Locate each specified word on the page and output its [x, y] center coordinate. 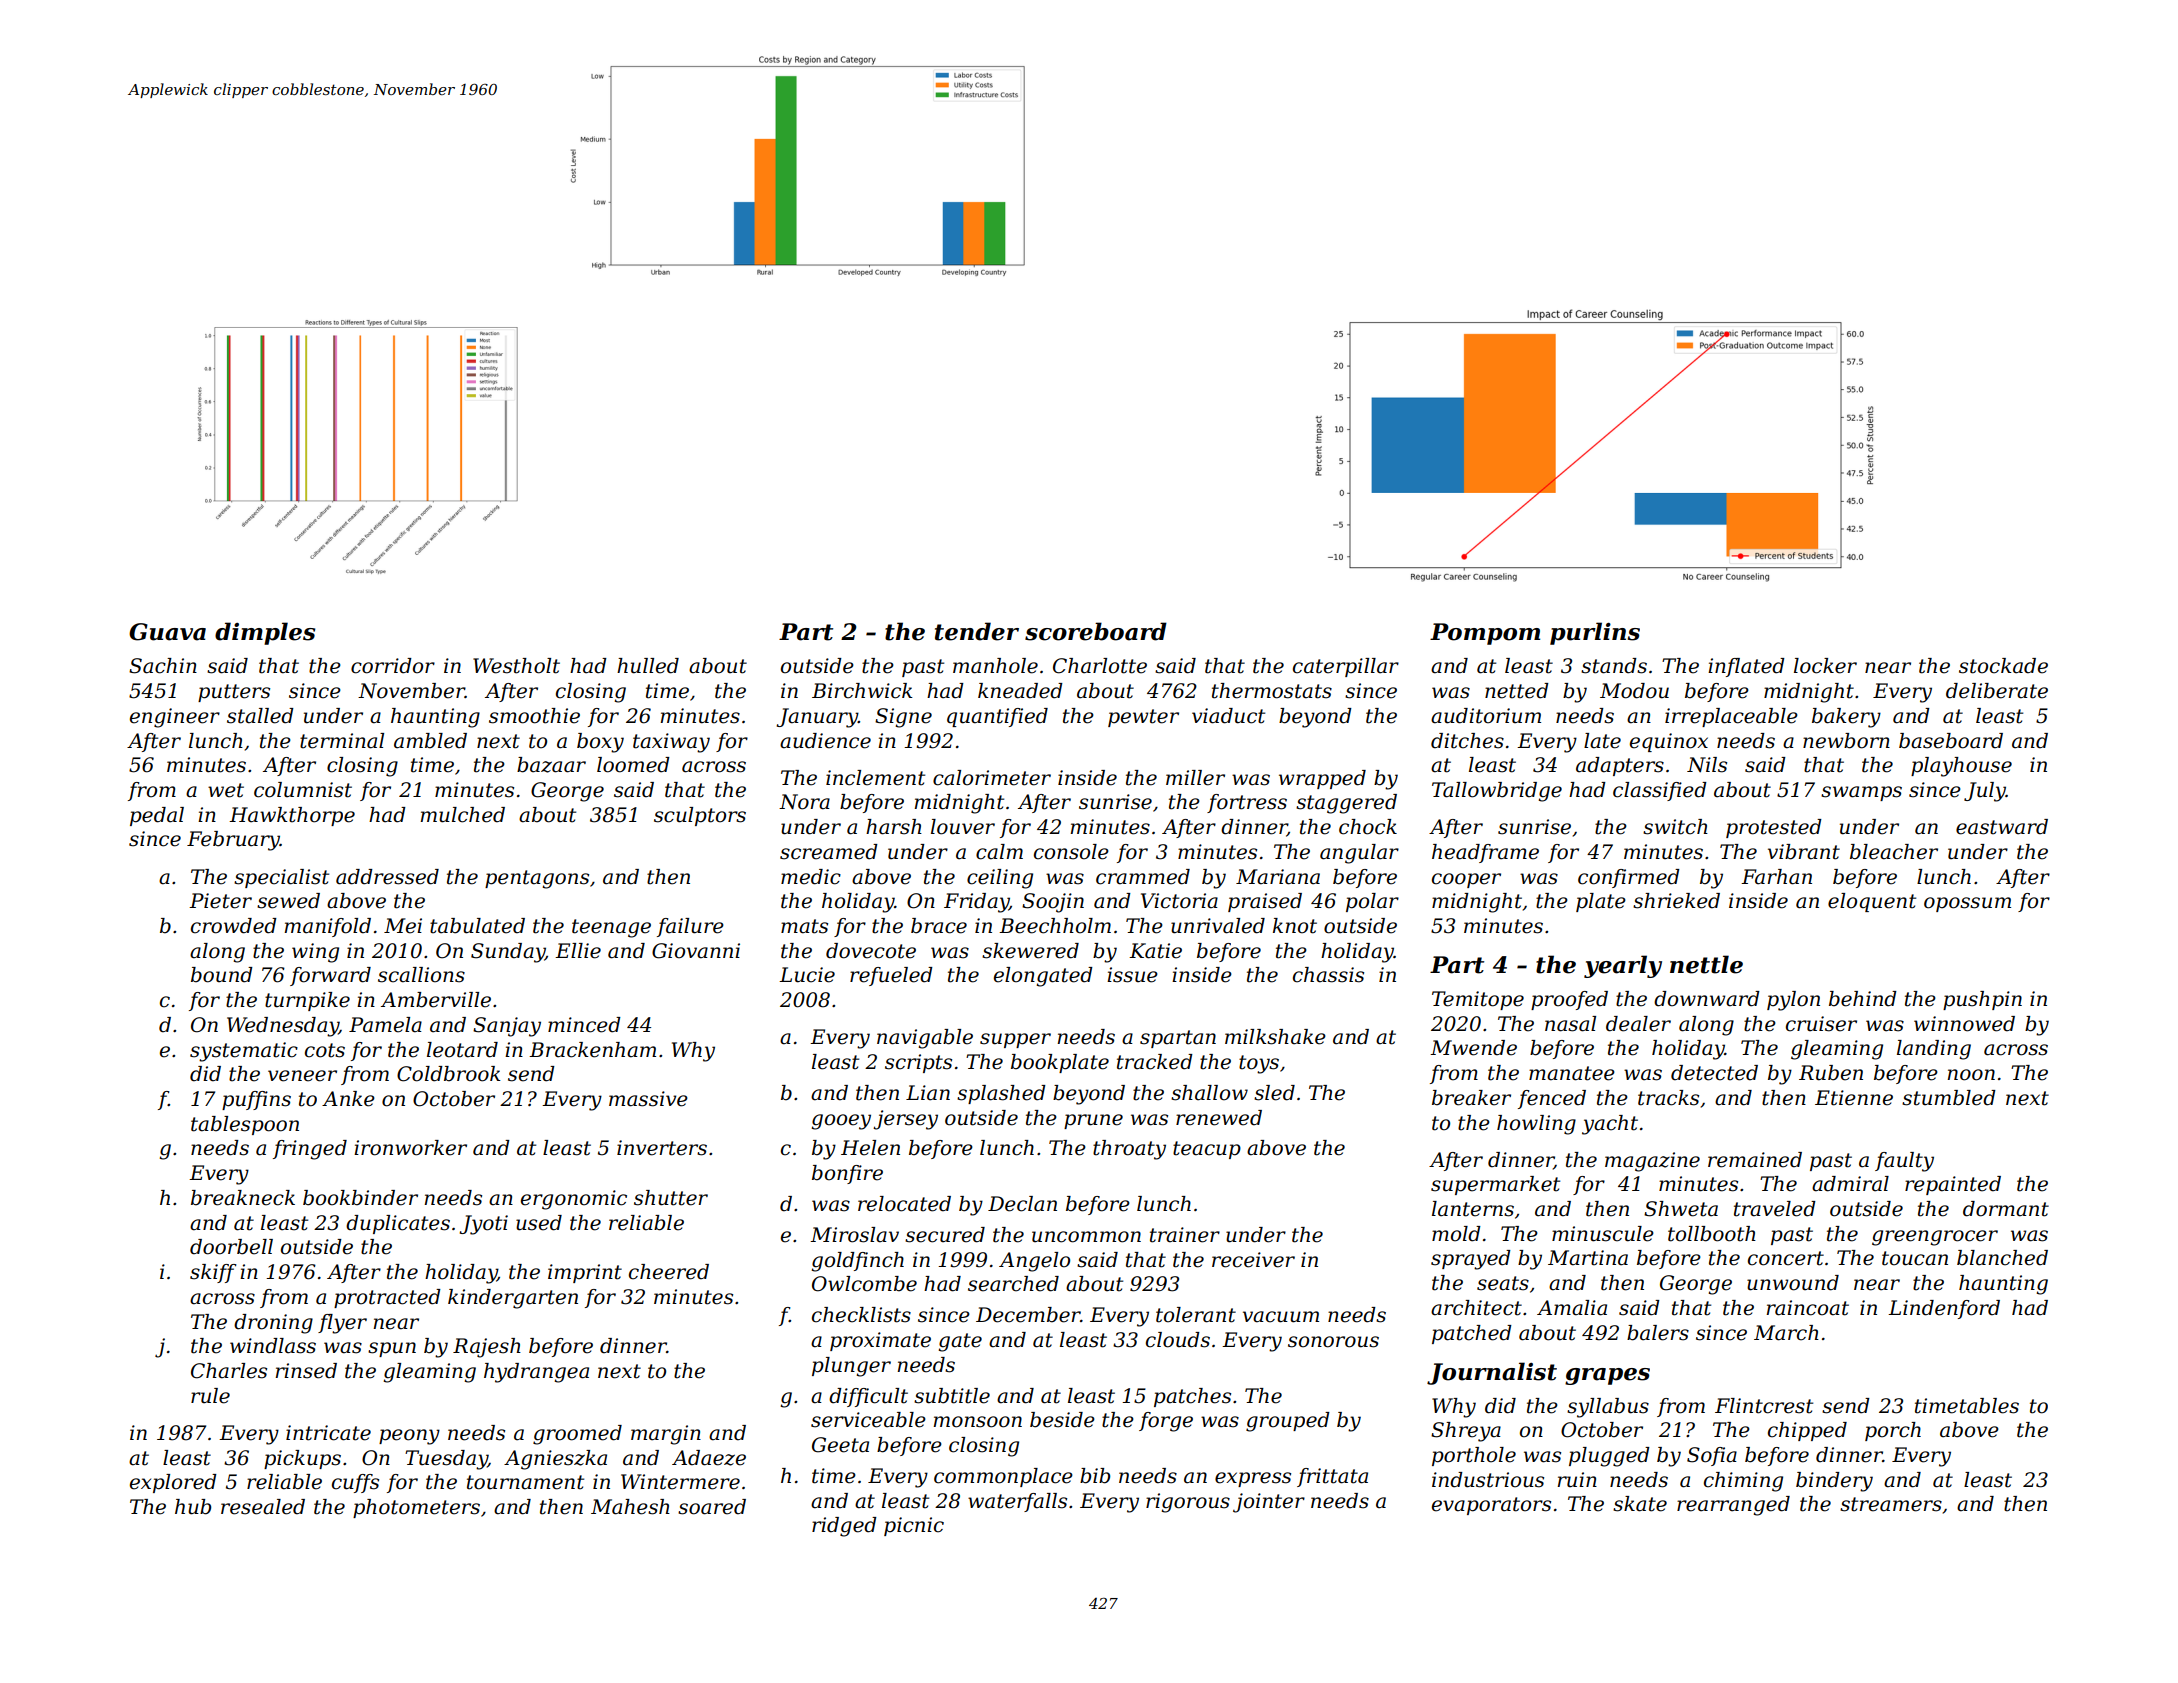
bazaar [551, 765]
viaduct [1228, 716]
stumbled [1949, 1098]
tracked [1155, 1062]
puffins [256, 1100]
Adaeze [709, 1458]
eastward [2002, 827]
